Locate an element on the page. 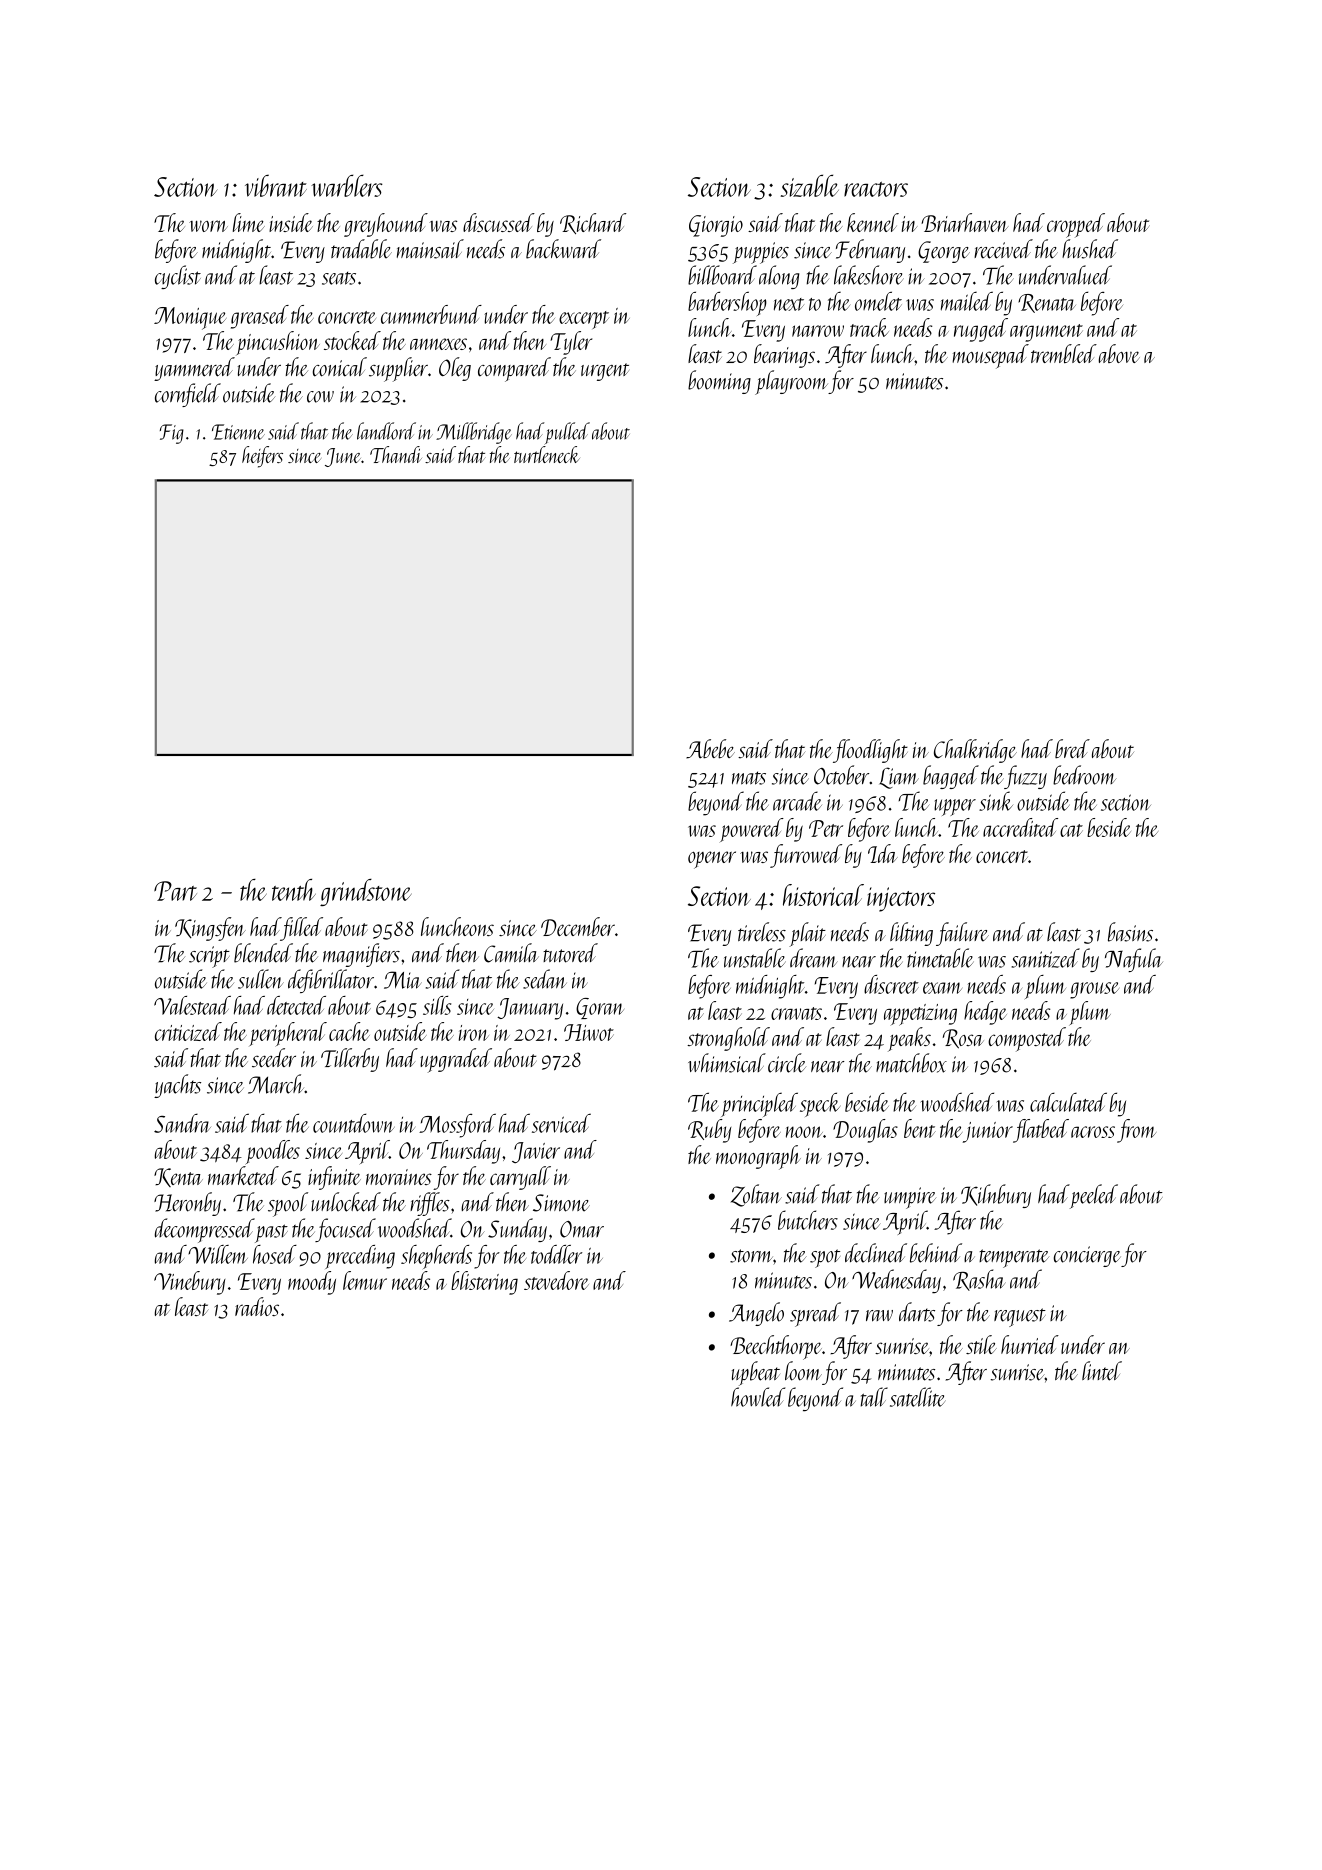 This image has height=1870, width=1322. tenth is located at coordinates (294, 890).
